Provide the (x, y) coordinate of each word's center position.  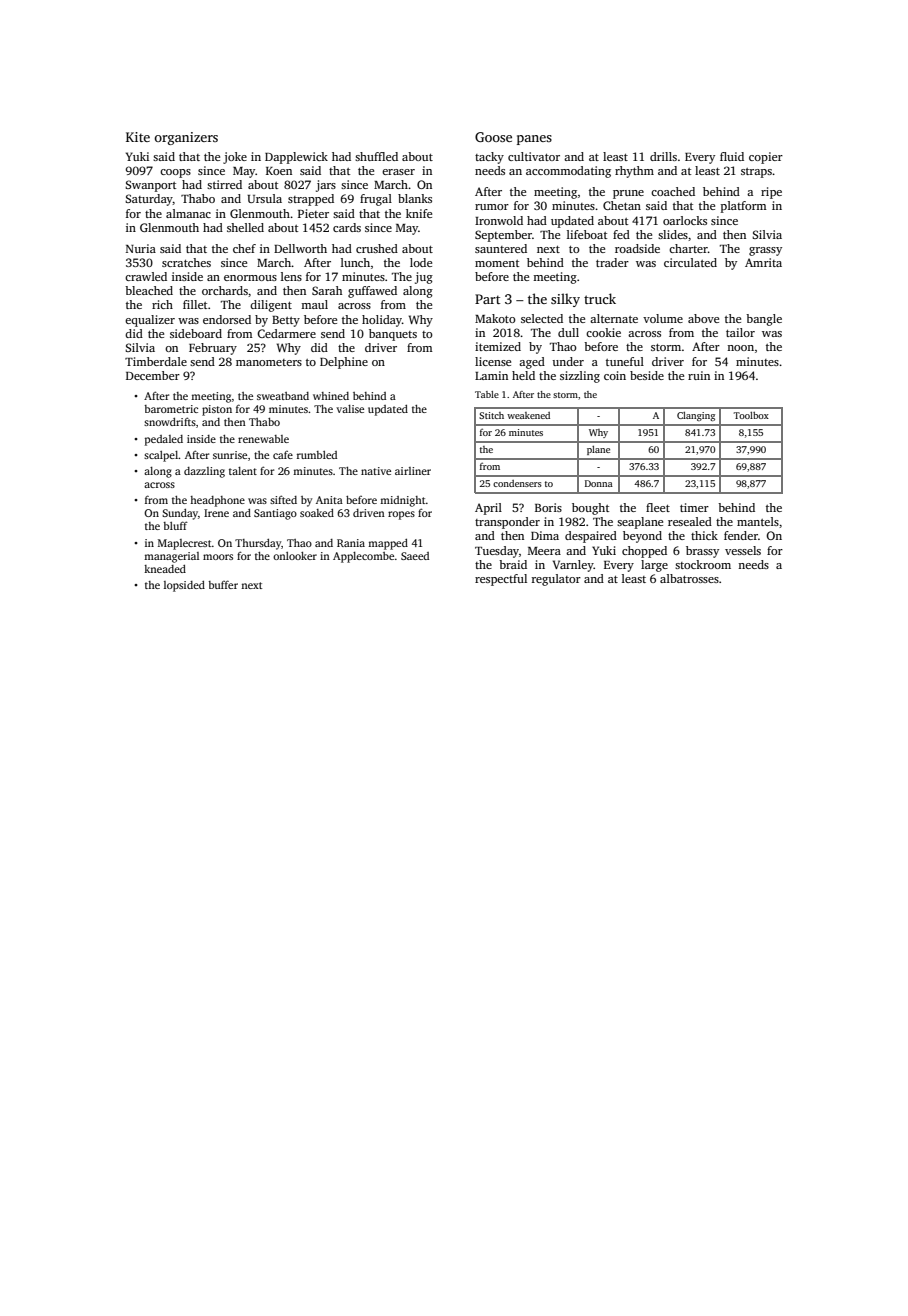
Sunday (180, 514)
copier (766, 158)
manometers (269, 362)
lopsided (184, 586)
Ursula (264, 198)
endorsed (227, 319)
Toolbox (751, 415)
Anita (329, 500)
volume (663, 318)
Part (487, 299)
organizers (186, 138)
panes (534, 140)
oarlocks (685, 220)
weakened (528, 415)
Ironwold (499, 220)
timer (694, 507)
